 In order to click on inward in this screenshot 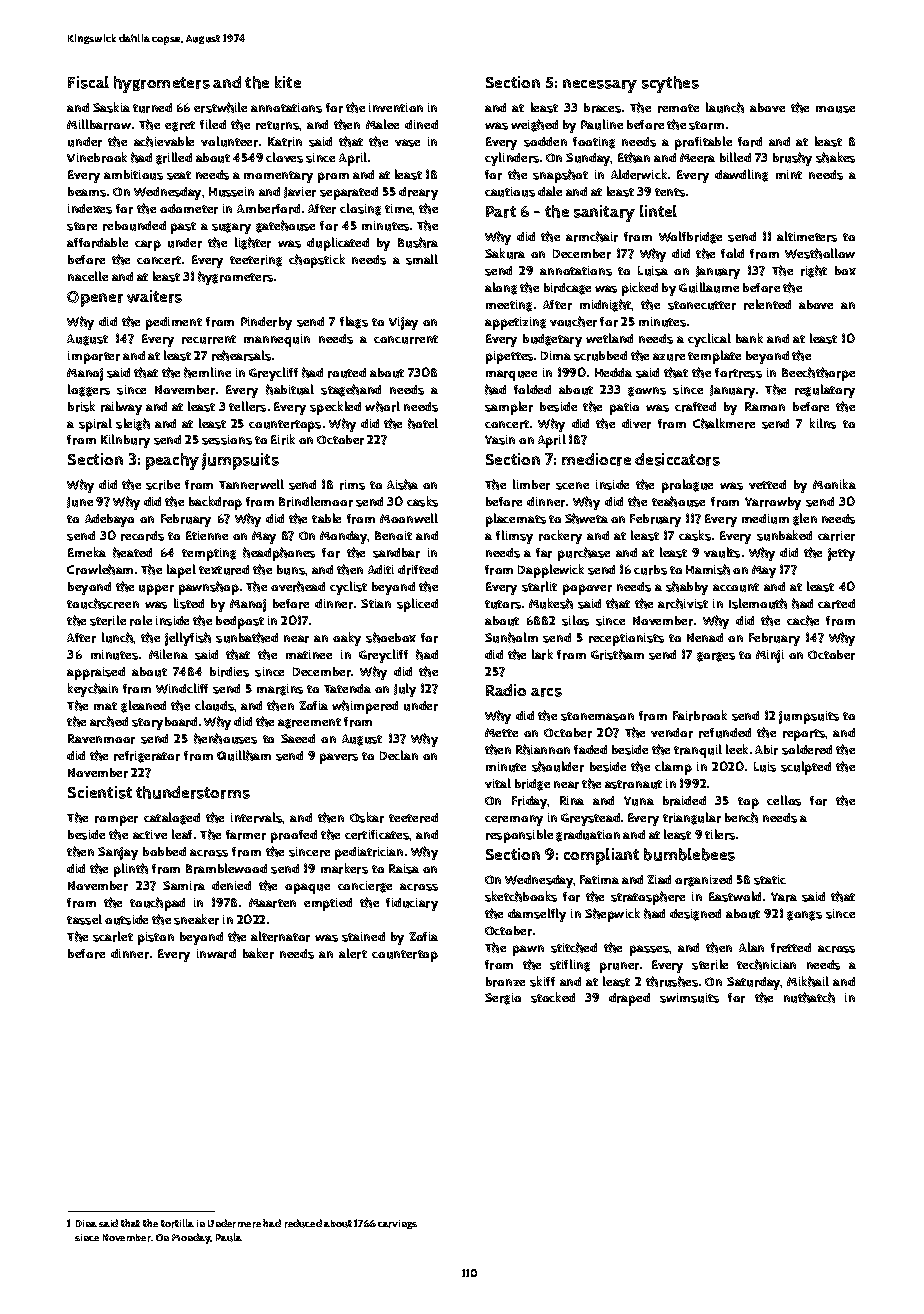, I will do `click(216, 954)`.
